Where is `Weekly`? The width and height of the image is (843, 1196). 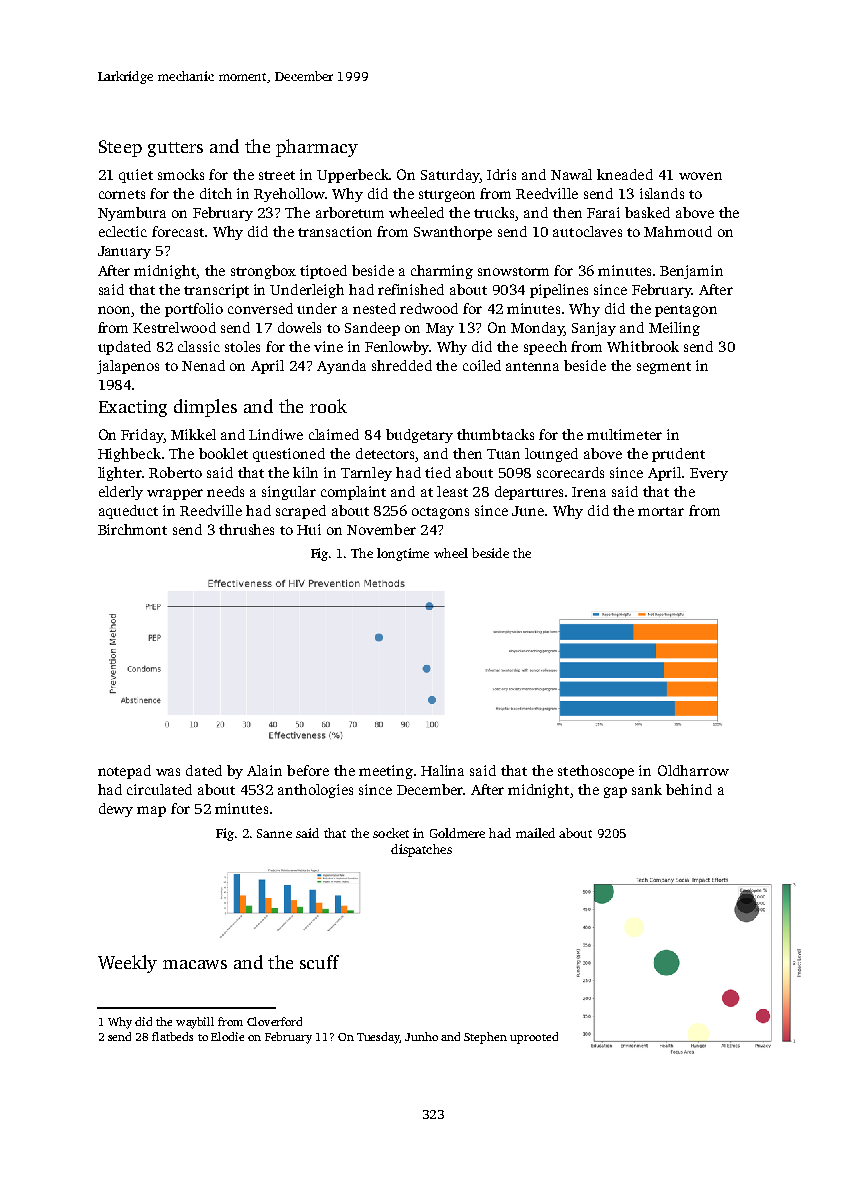 Weekly is located at coordinates (127, 964).
